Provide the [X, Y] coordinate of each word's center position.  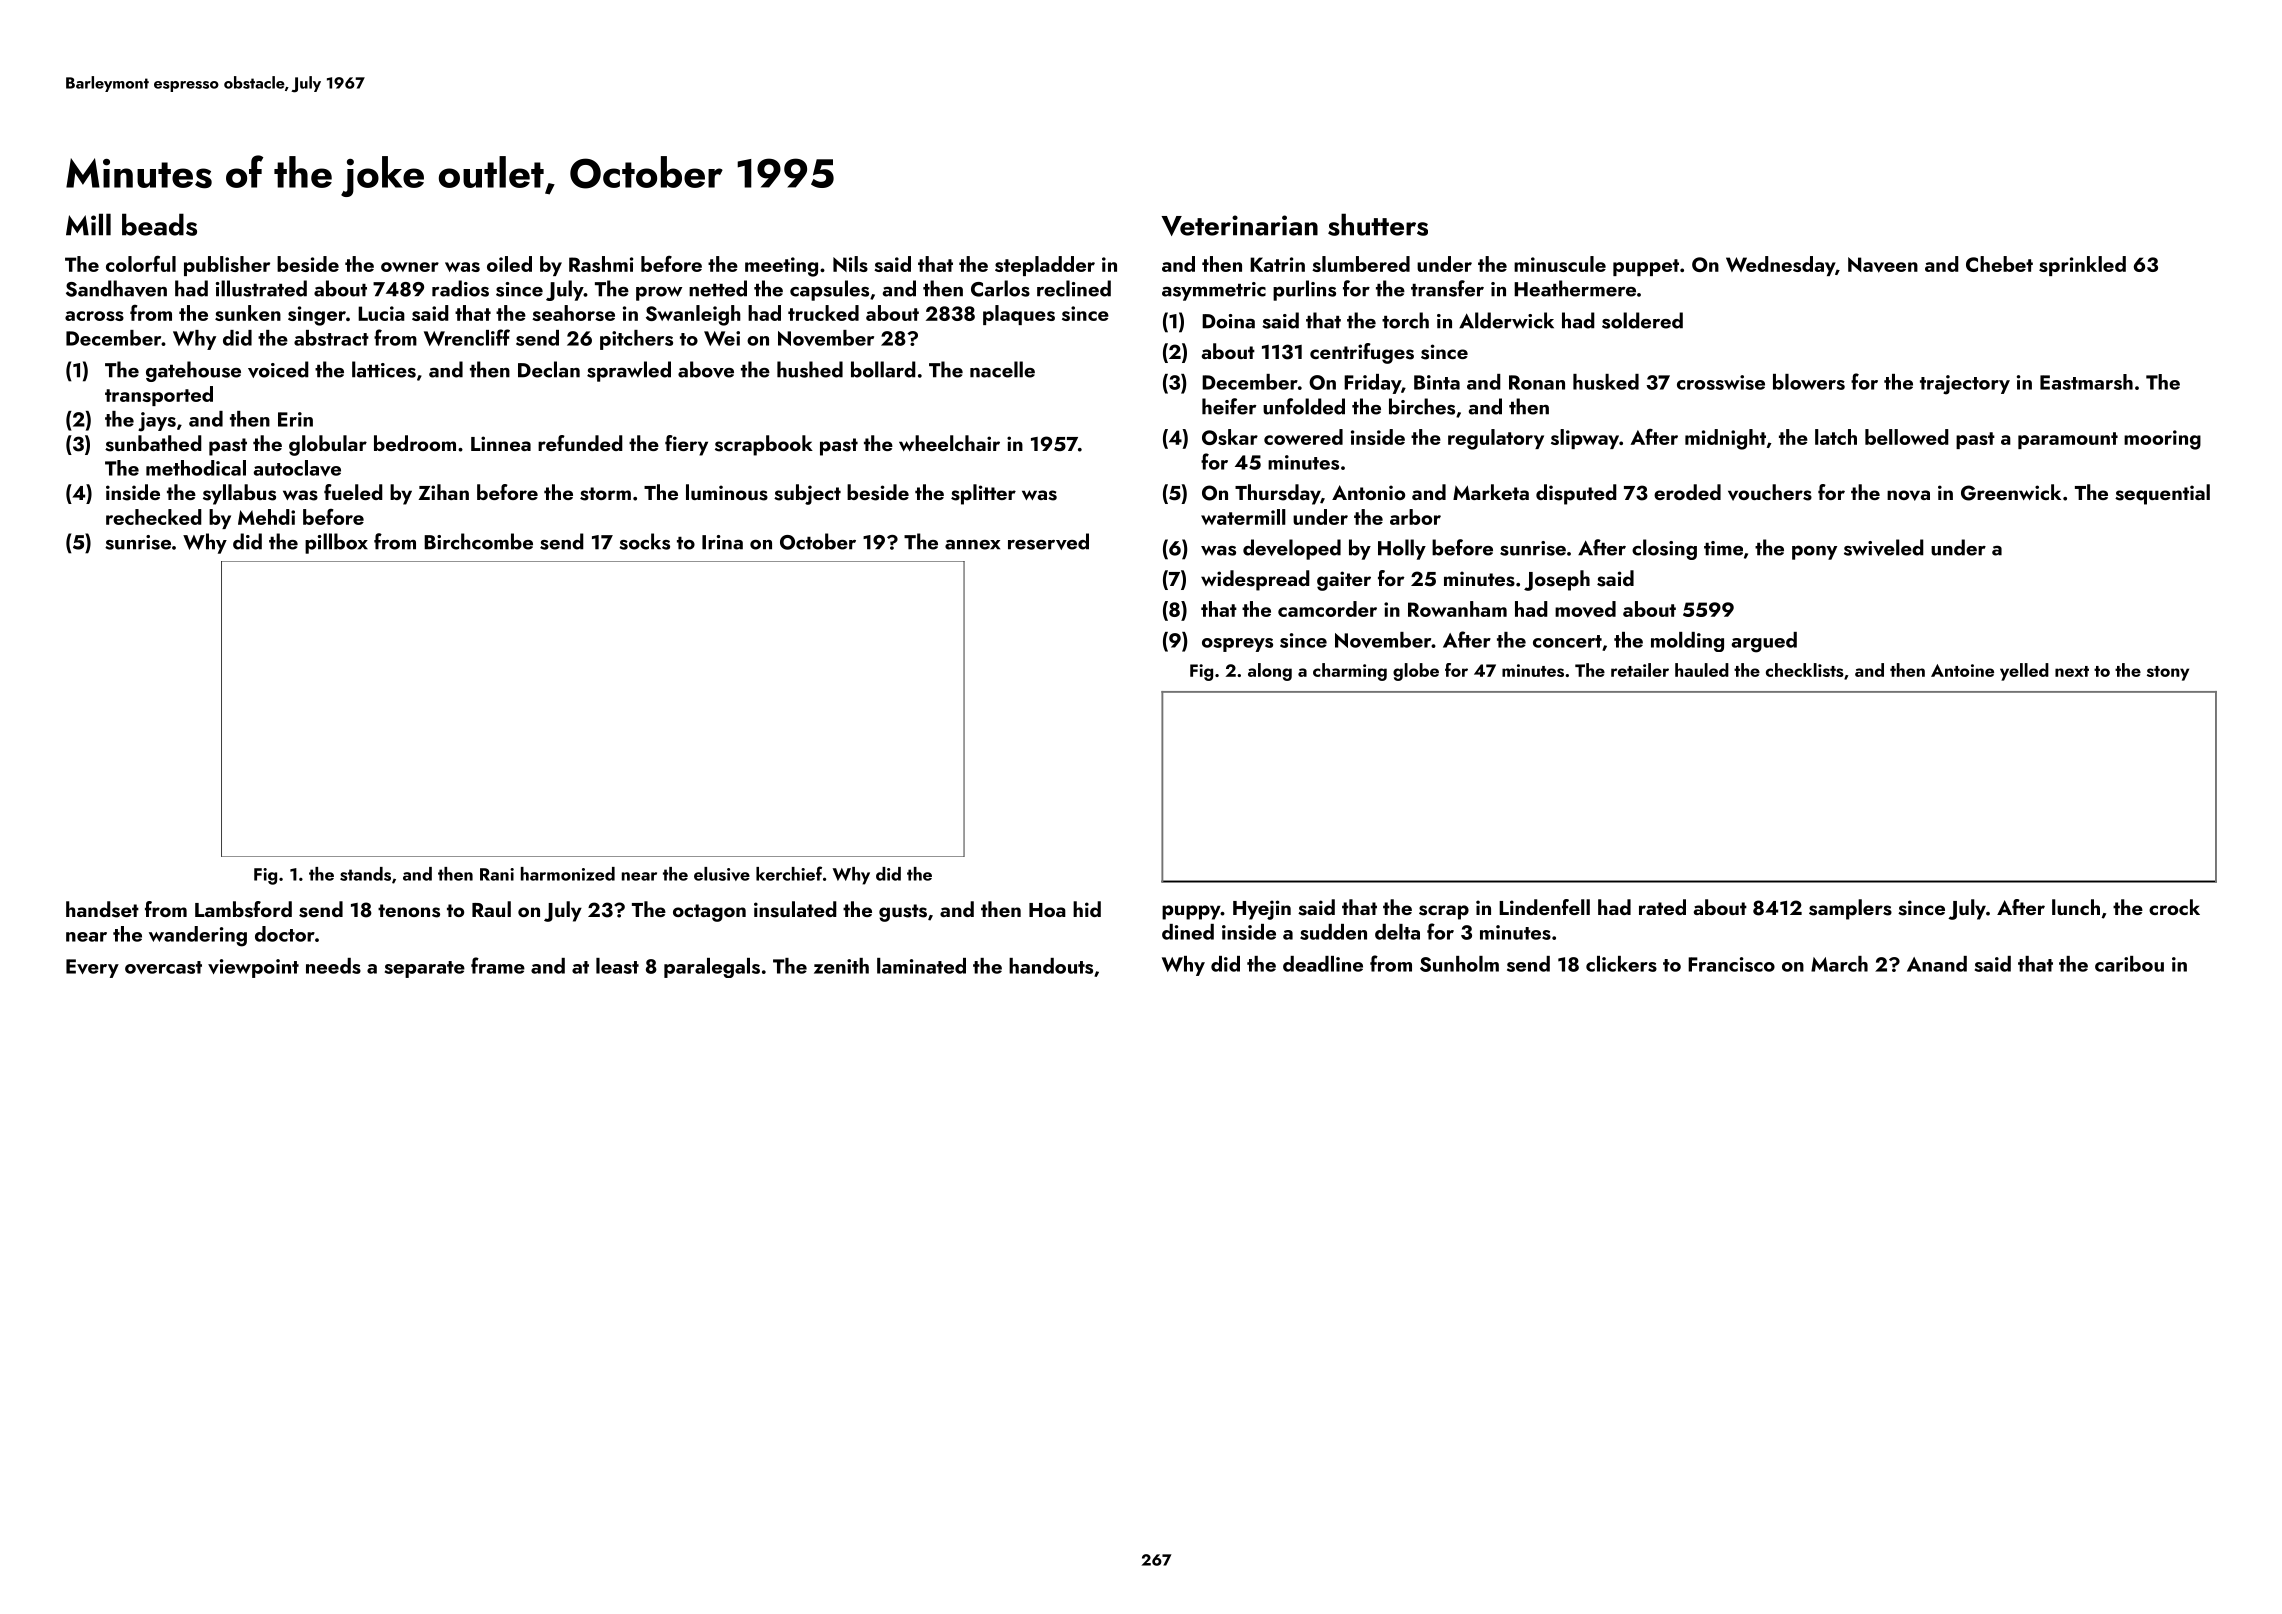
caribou [2129, 964]
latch [1836, 437]
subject [807, 494]
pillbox [336, 543]
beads [159, 224]
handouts [1051, 966]
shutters [1378, 224]
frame [498, 965]
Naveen [1883, 265]
